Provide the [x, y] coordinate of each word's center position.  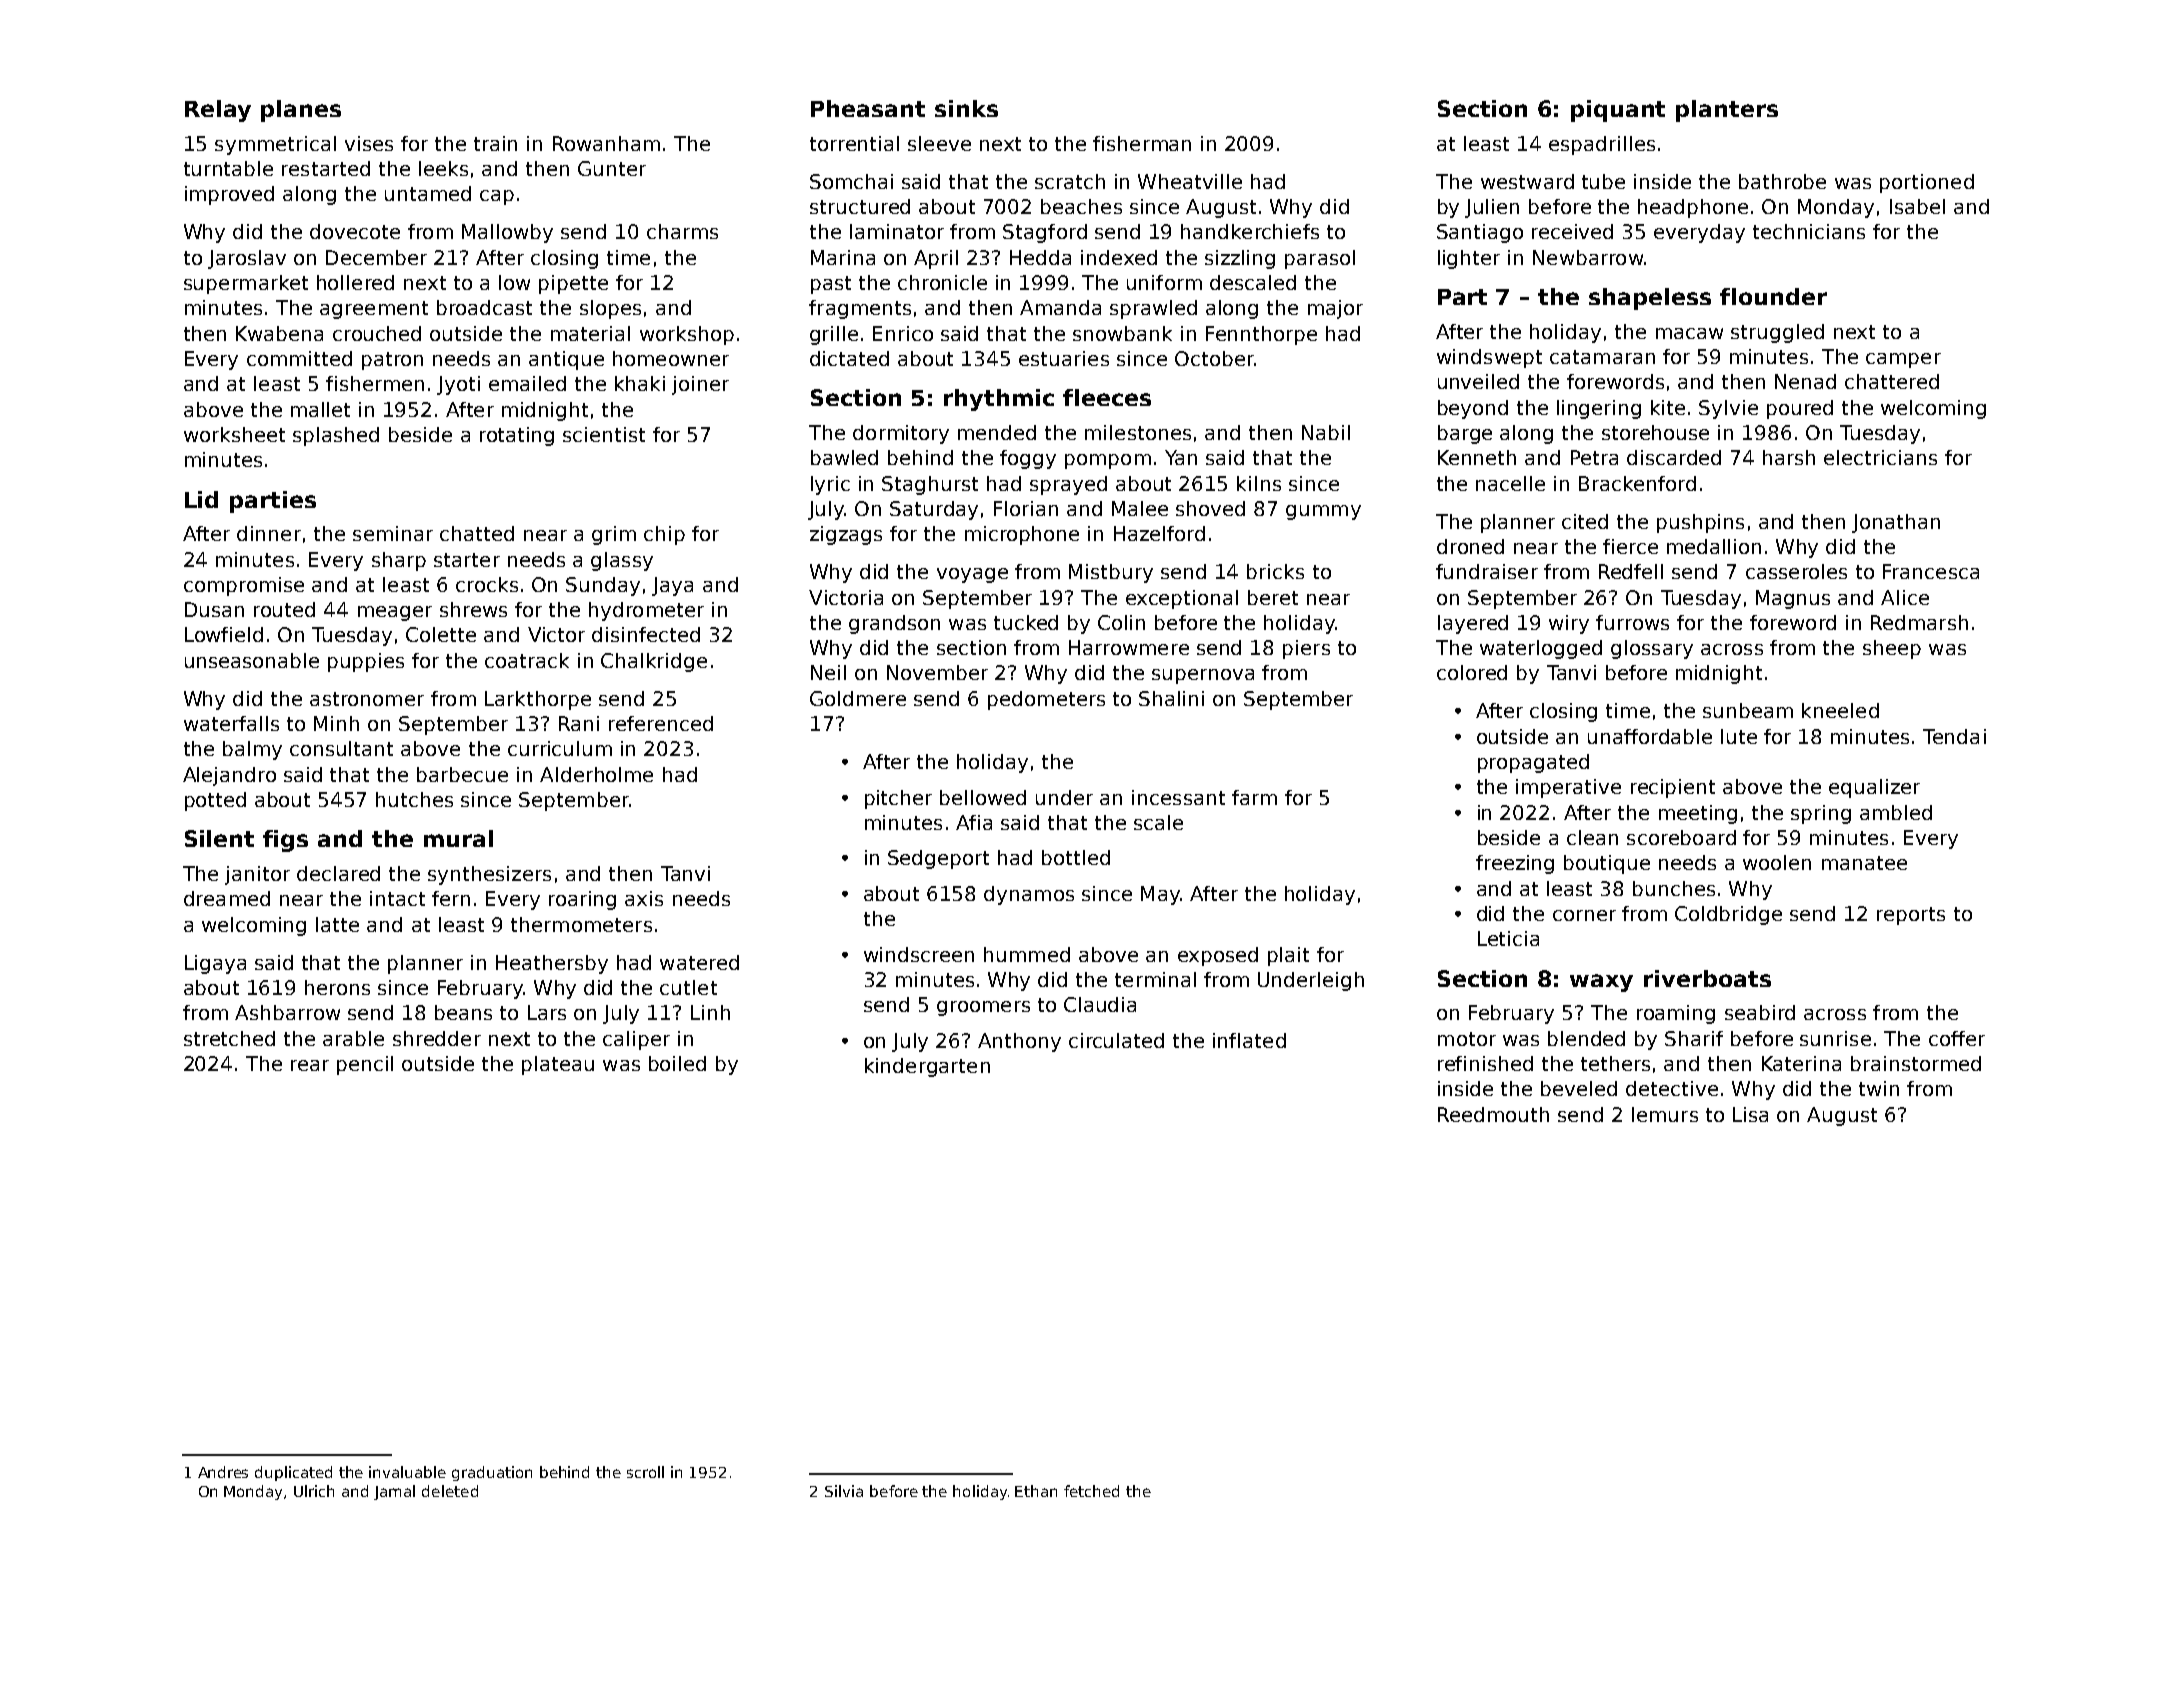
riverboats [1707, 978]
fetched [1091, 1491]
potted [215, 801]
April [936, 259]
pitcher [898, 799]
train [495, 143]
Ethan [1036, 1491]
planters [1727, 111]
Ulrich [314, 1491]
